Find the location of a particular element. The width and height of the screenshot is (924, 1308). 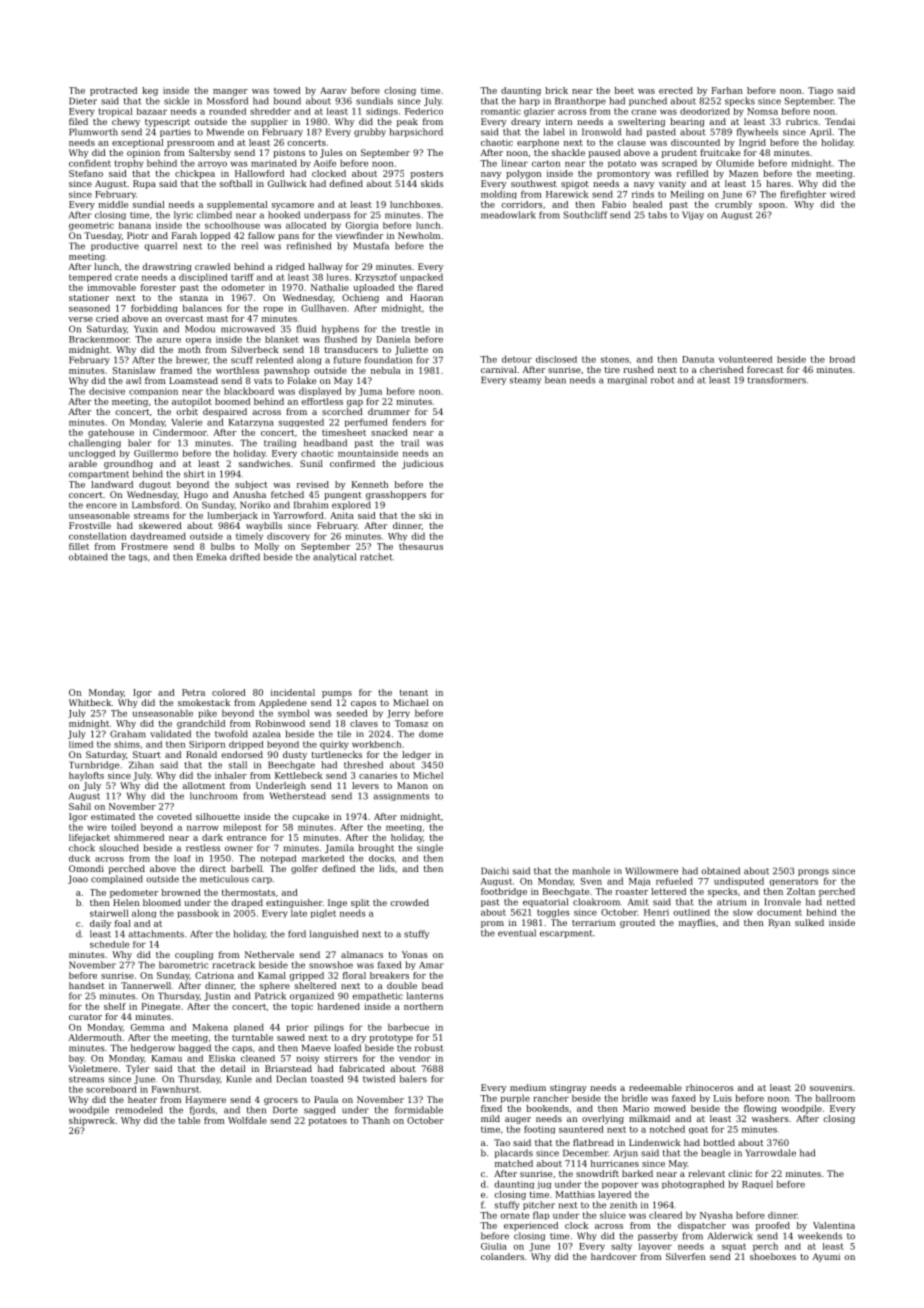

Michel is located at coordinates (428, 775).
